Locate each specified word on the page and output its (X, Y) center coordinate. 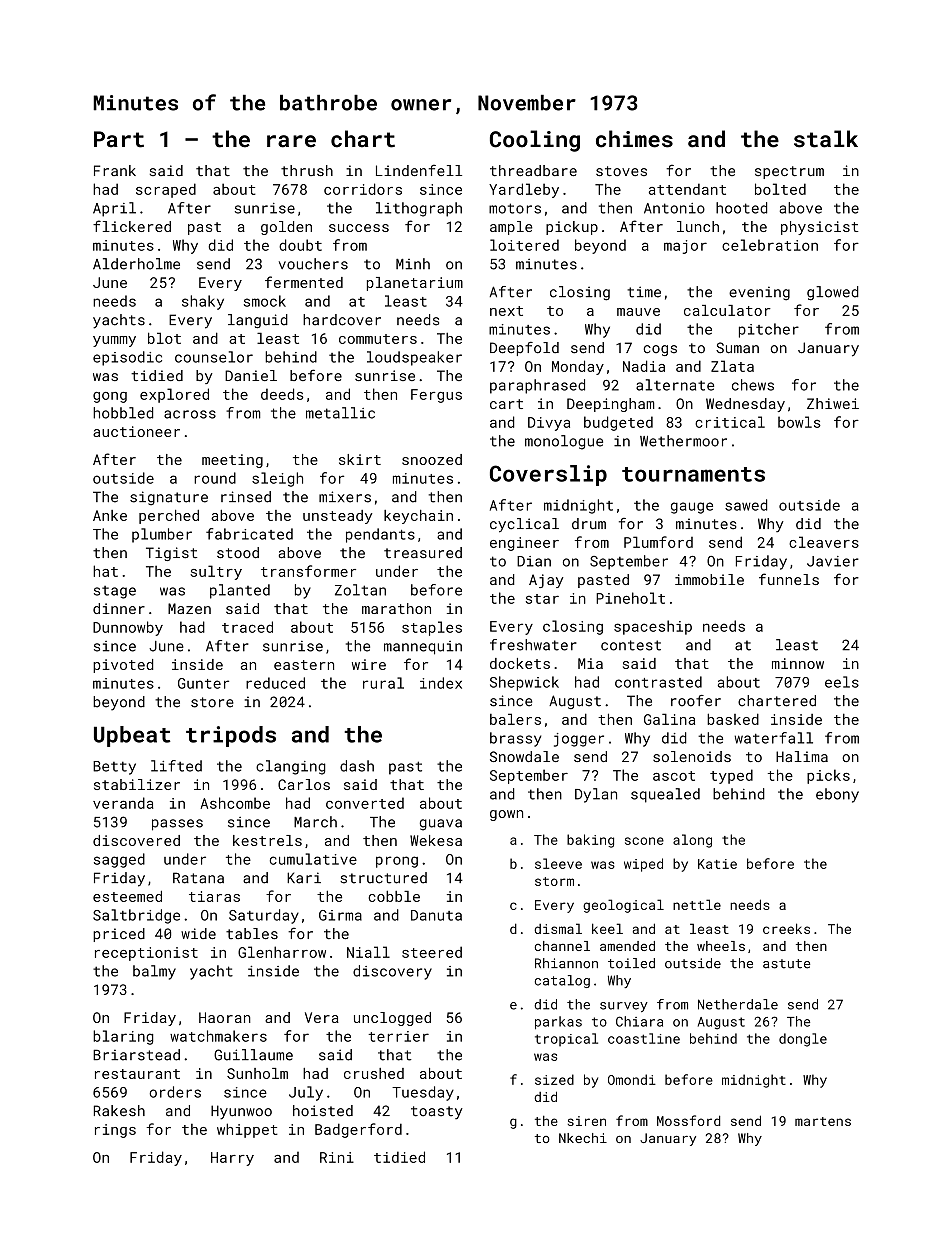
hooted (741, 208)
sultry (216, 572)
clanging (291, 767)
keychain (418, 517)
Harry (232, 1159)
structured (383, 878)
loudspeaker (414, 358)
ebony (837, 795)
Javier (833, 561)
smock (265, 301)
